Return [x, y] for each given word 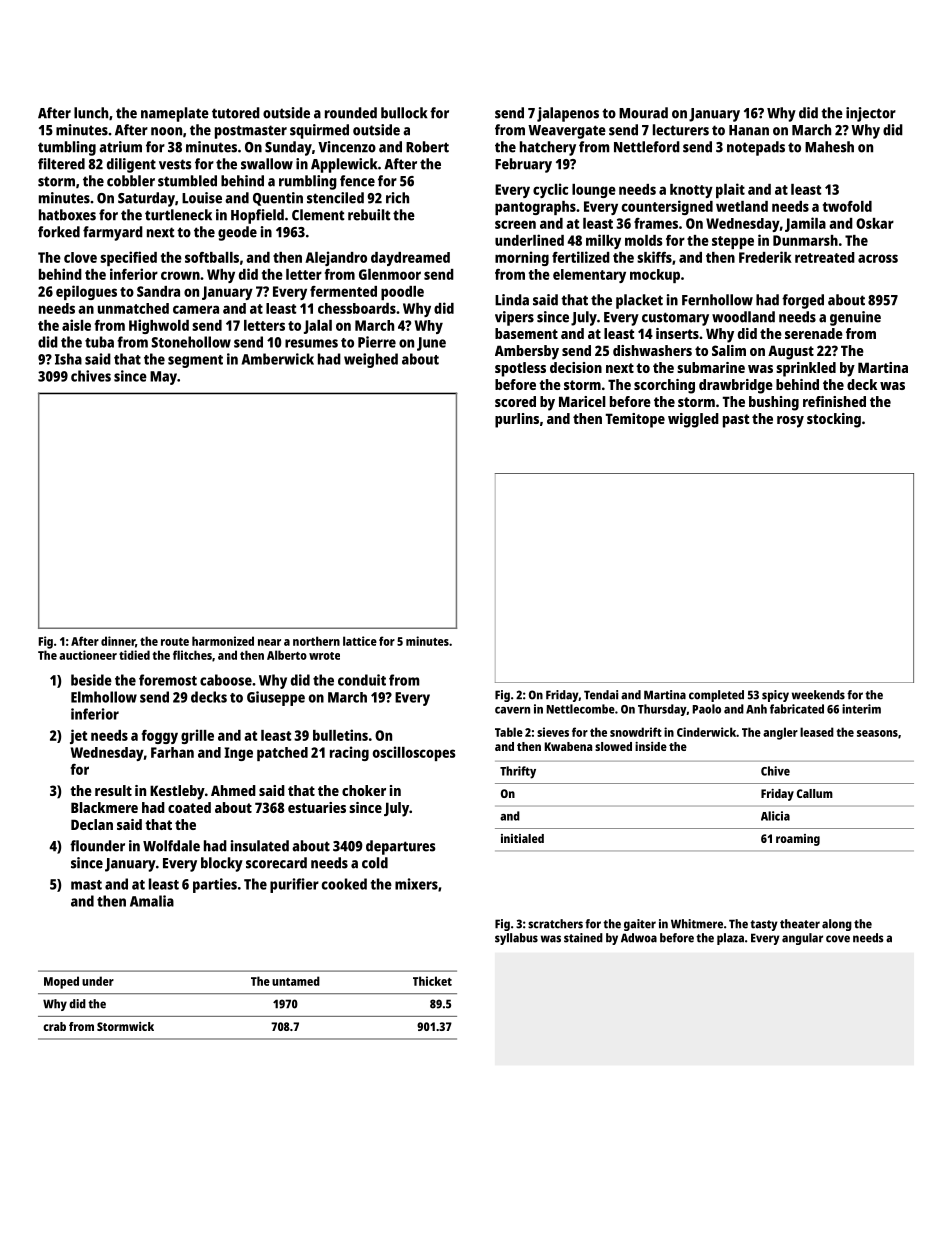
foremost [168, 680]
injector [871, 114]
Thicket [432, 981]
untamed [296, 981]
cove [838, 939]
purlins [517, 420]
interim [861, 709]
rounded [351, 113]
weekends [818, 695]
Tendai [601, 695]
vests [175, 164]
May [163, 378]
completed [716, 696]
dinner [118, 641]
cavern [512, 710]
